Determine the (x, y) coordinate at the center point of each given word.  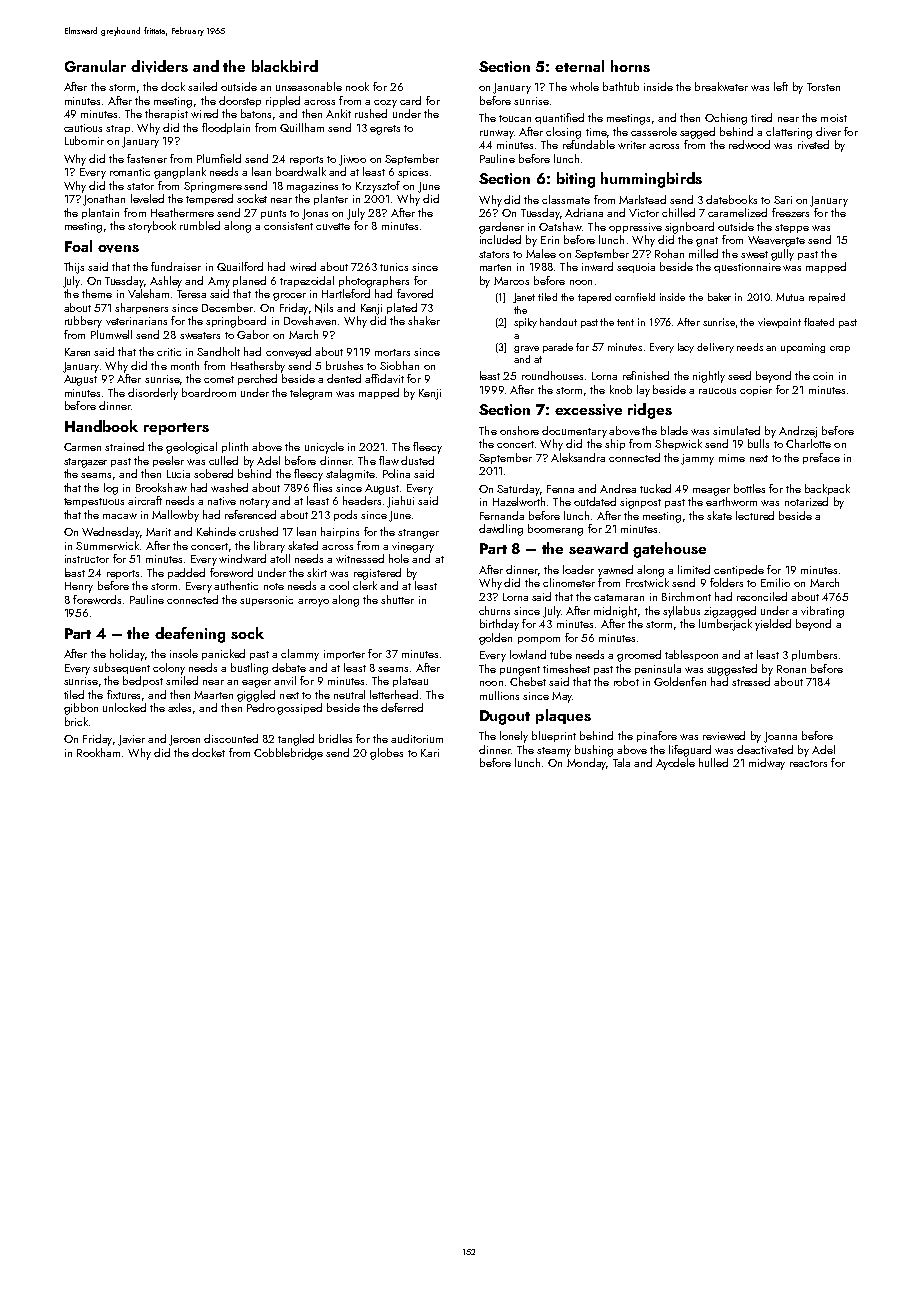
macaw (120, 516)
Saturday (518, 490)
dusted (417, 460)
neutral (349, 694)
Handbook (101, 426)
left (781, 86)
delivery (715, 348)
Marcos (511, 281)
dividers (159, 66)
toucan (515, 118)
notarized (806, 501)
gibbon (81, 709)
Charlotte (808, 443)
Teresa (191, 294)
